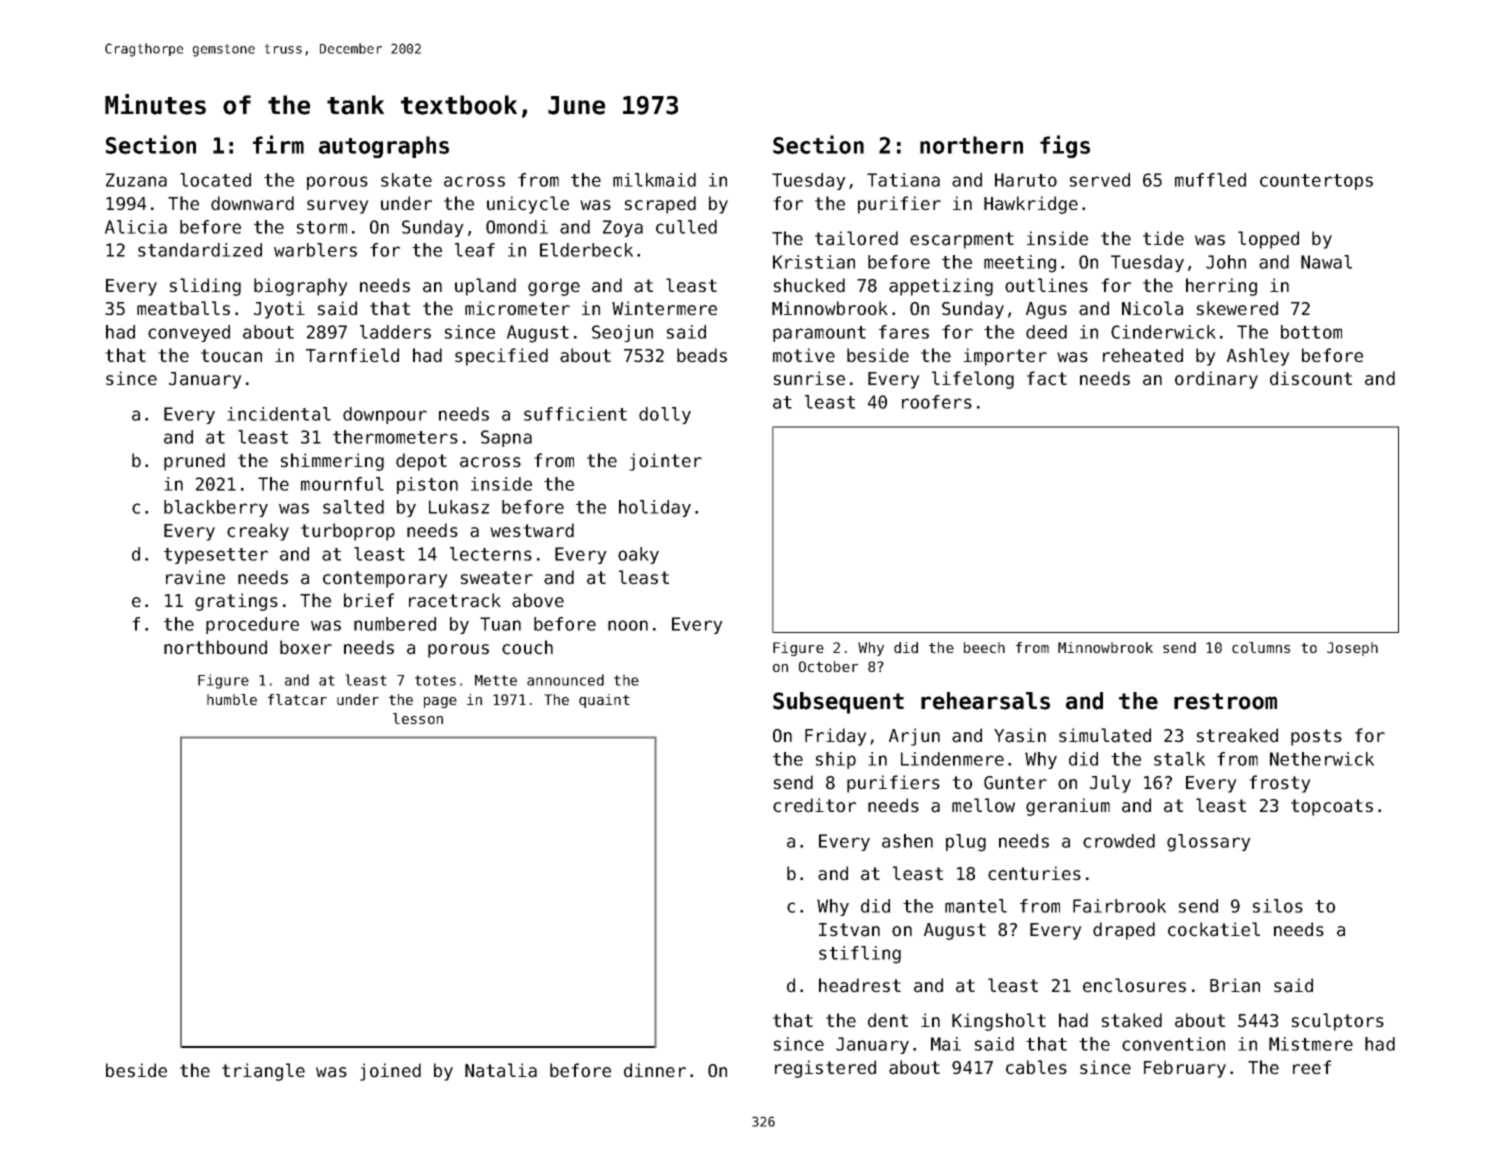  What do you see at coordinates (1322, 759) in the screenshot?
I see `Netherwick` at bounding box center [1322, 759].
